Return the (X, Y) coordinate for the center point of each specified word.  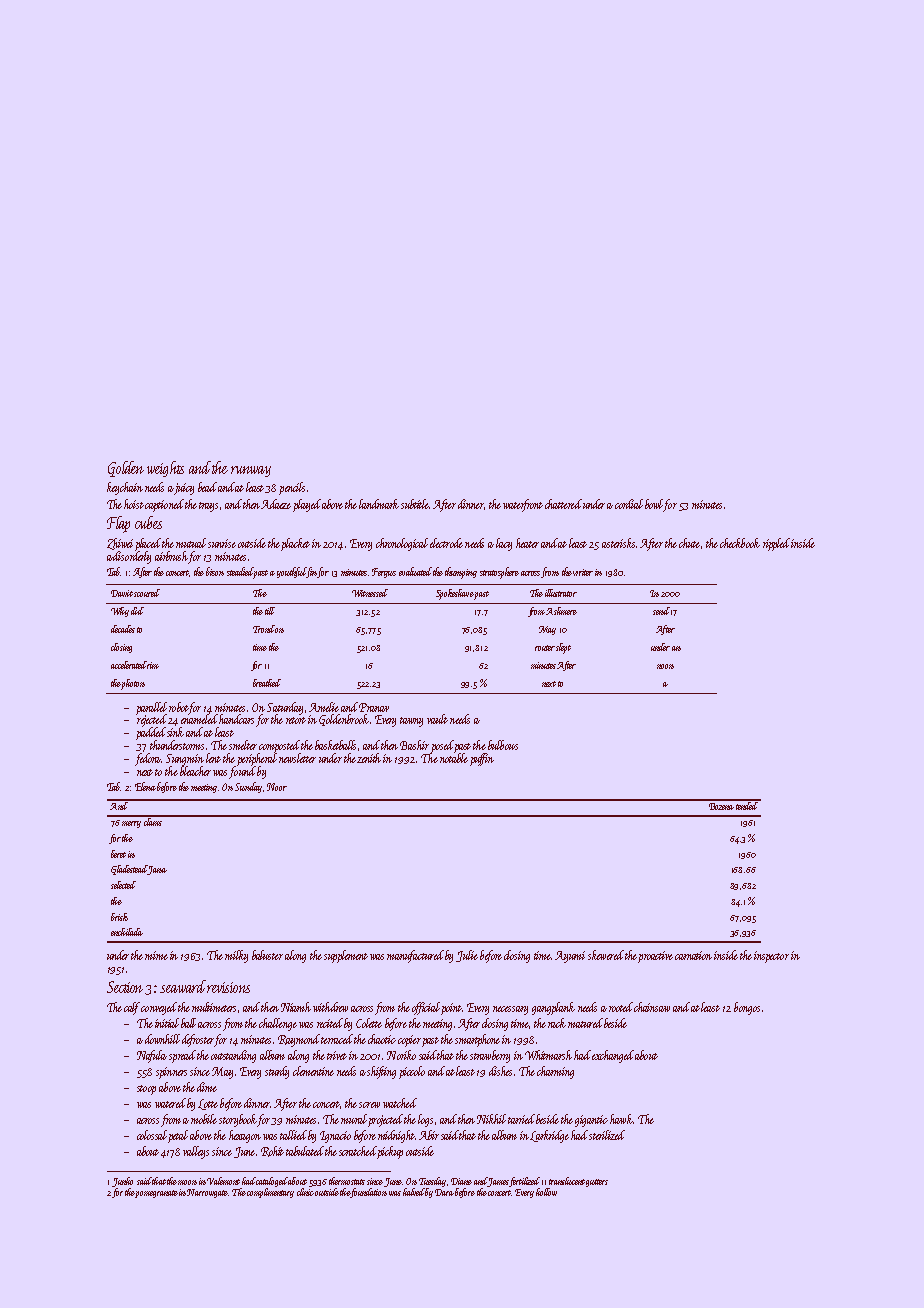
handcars (236, 719)
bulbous (503, 745)
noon (665, 666)
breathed (267, 683)
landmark (379, 504)
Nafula (152, 1056)
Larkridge (549, 1136)
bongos (747, 1008)
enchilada (127, 932)
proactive (655, 957)
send (661, 611)
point (451, 1009)
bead (207, 487)
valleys (196, 1152)
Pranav (374, 707)
